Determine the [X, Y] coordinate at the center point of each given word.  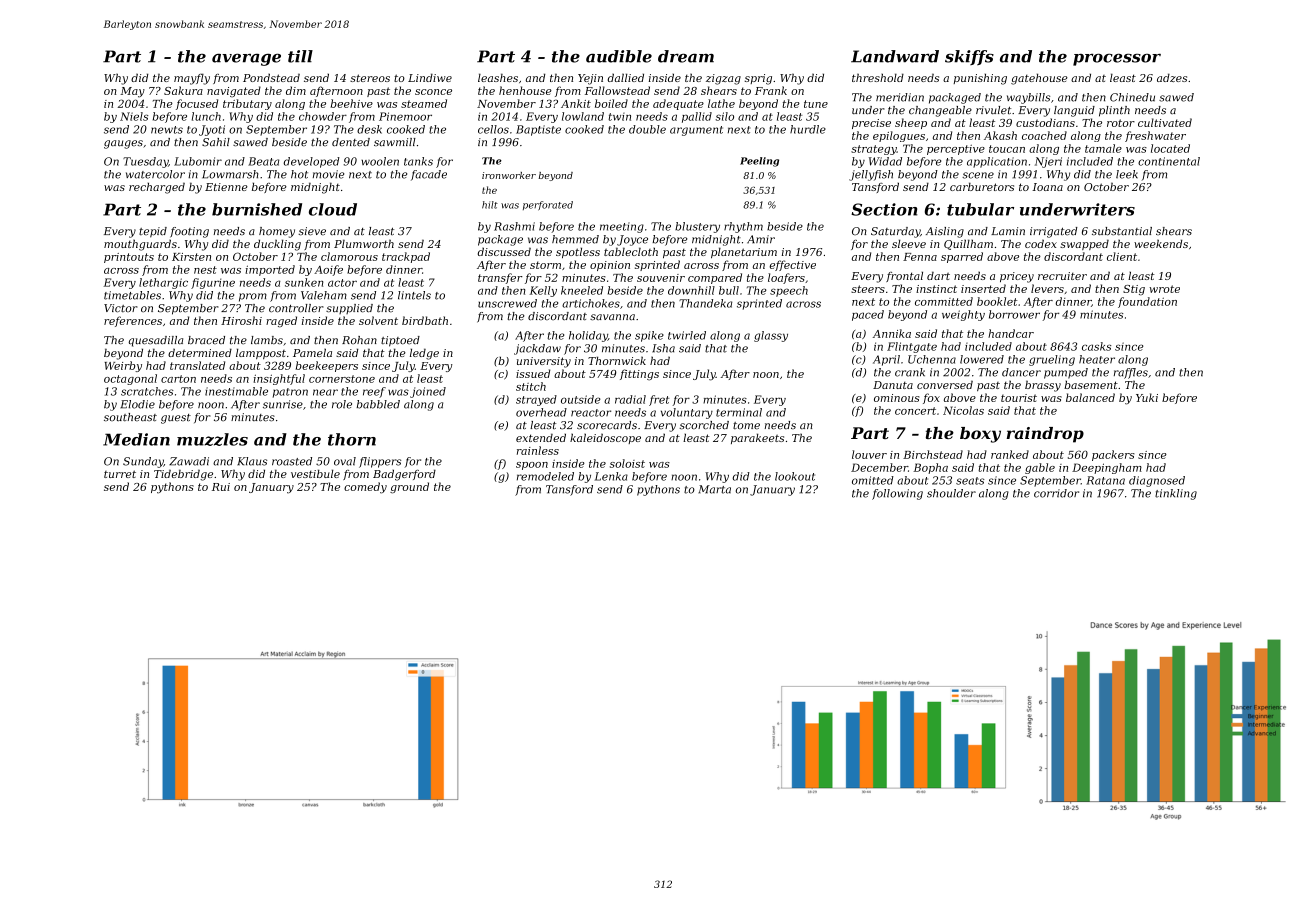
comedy [365, 488]
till [300, 56]
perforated [548, 205]
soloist [627, 463]
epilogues [899, 136]
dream [686, 56]
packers [1113, 455]
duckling [277, 245]
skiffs [969, 57]
